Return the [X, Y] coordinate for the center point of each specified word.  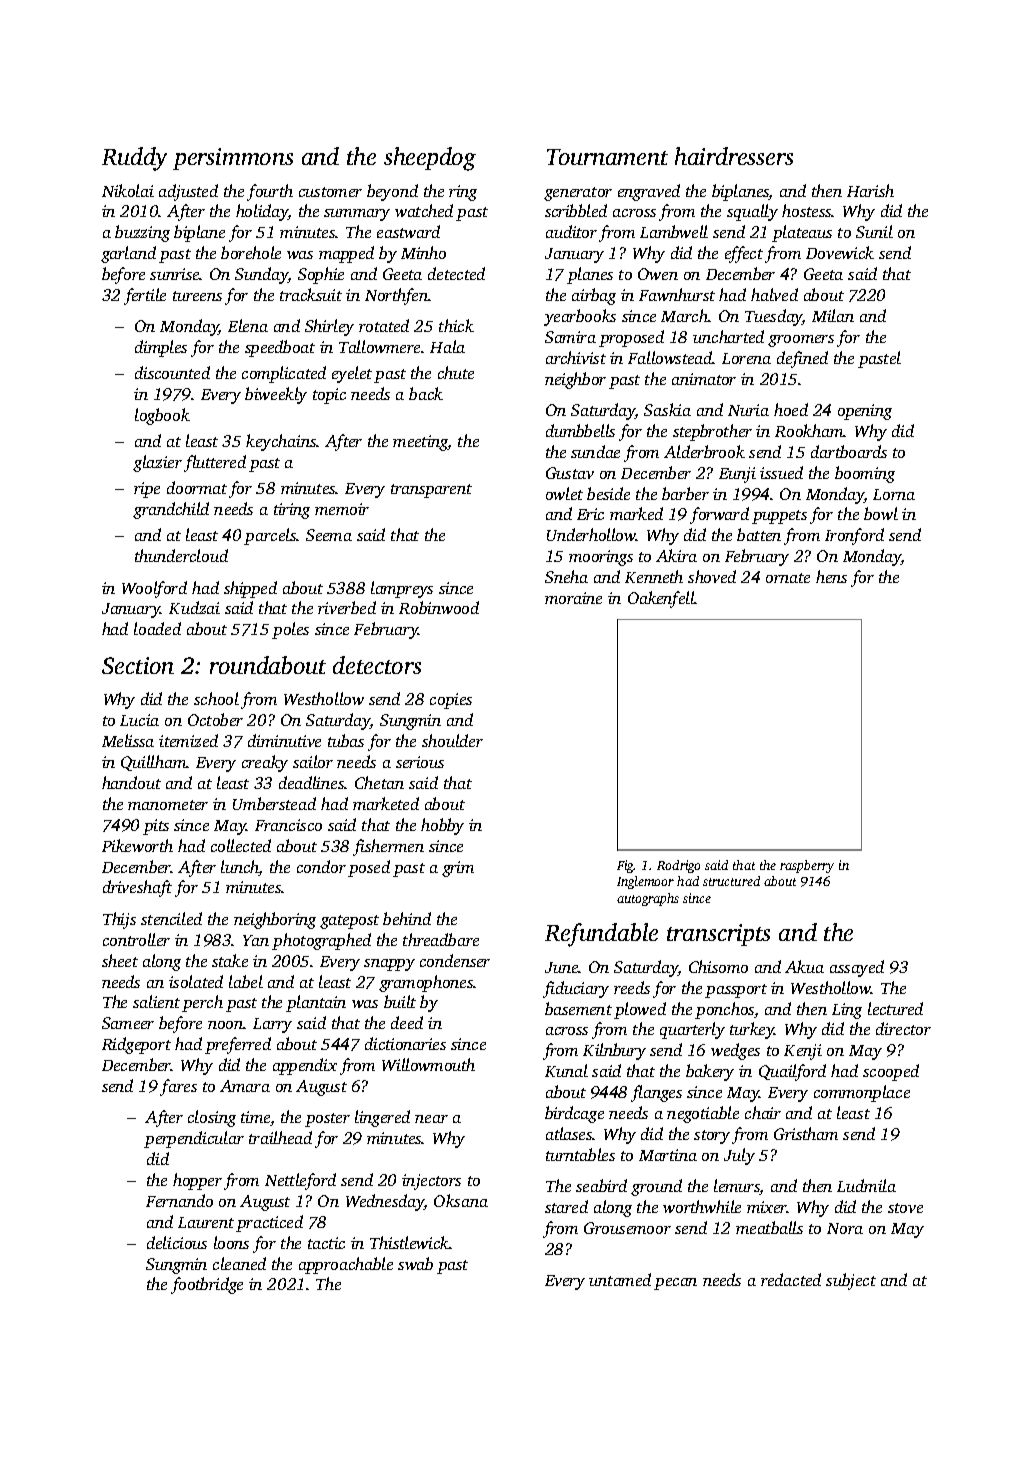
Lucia [139, 720]
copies [451, 701]
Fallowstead [670, 357]
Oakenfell [661, 599]
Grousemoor [627, 1228]
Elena [248, 325]
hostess [807, 210]
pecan [675, 1284]
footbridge [207, 1285]
